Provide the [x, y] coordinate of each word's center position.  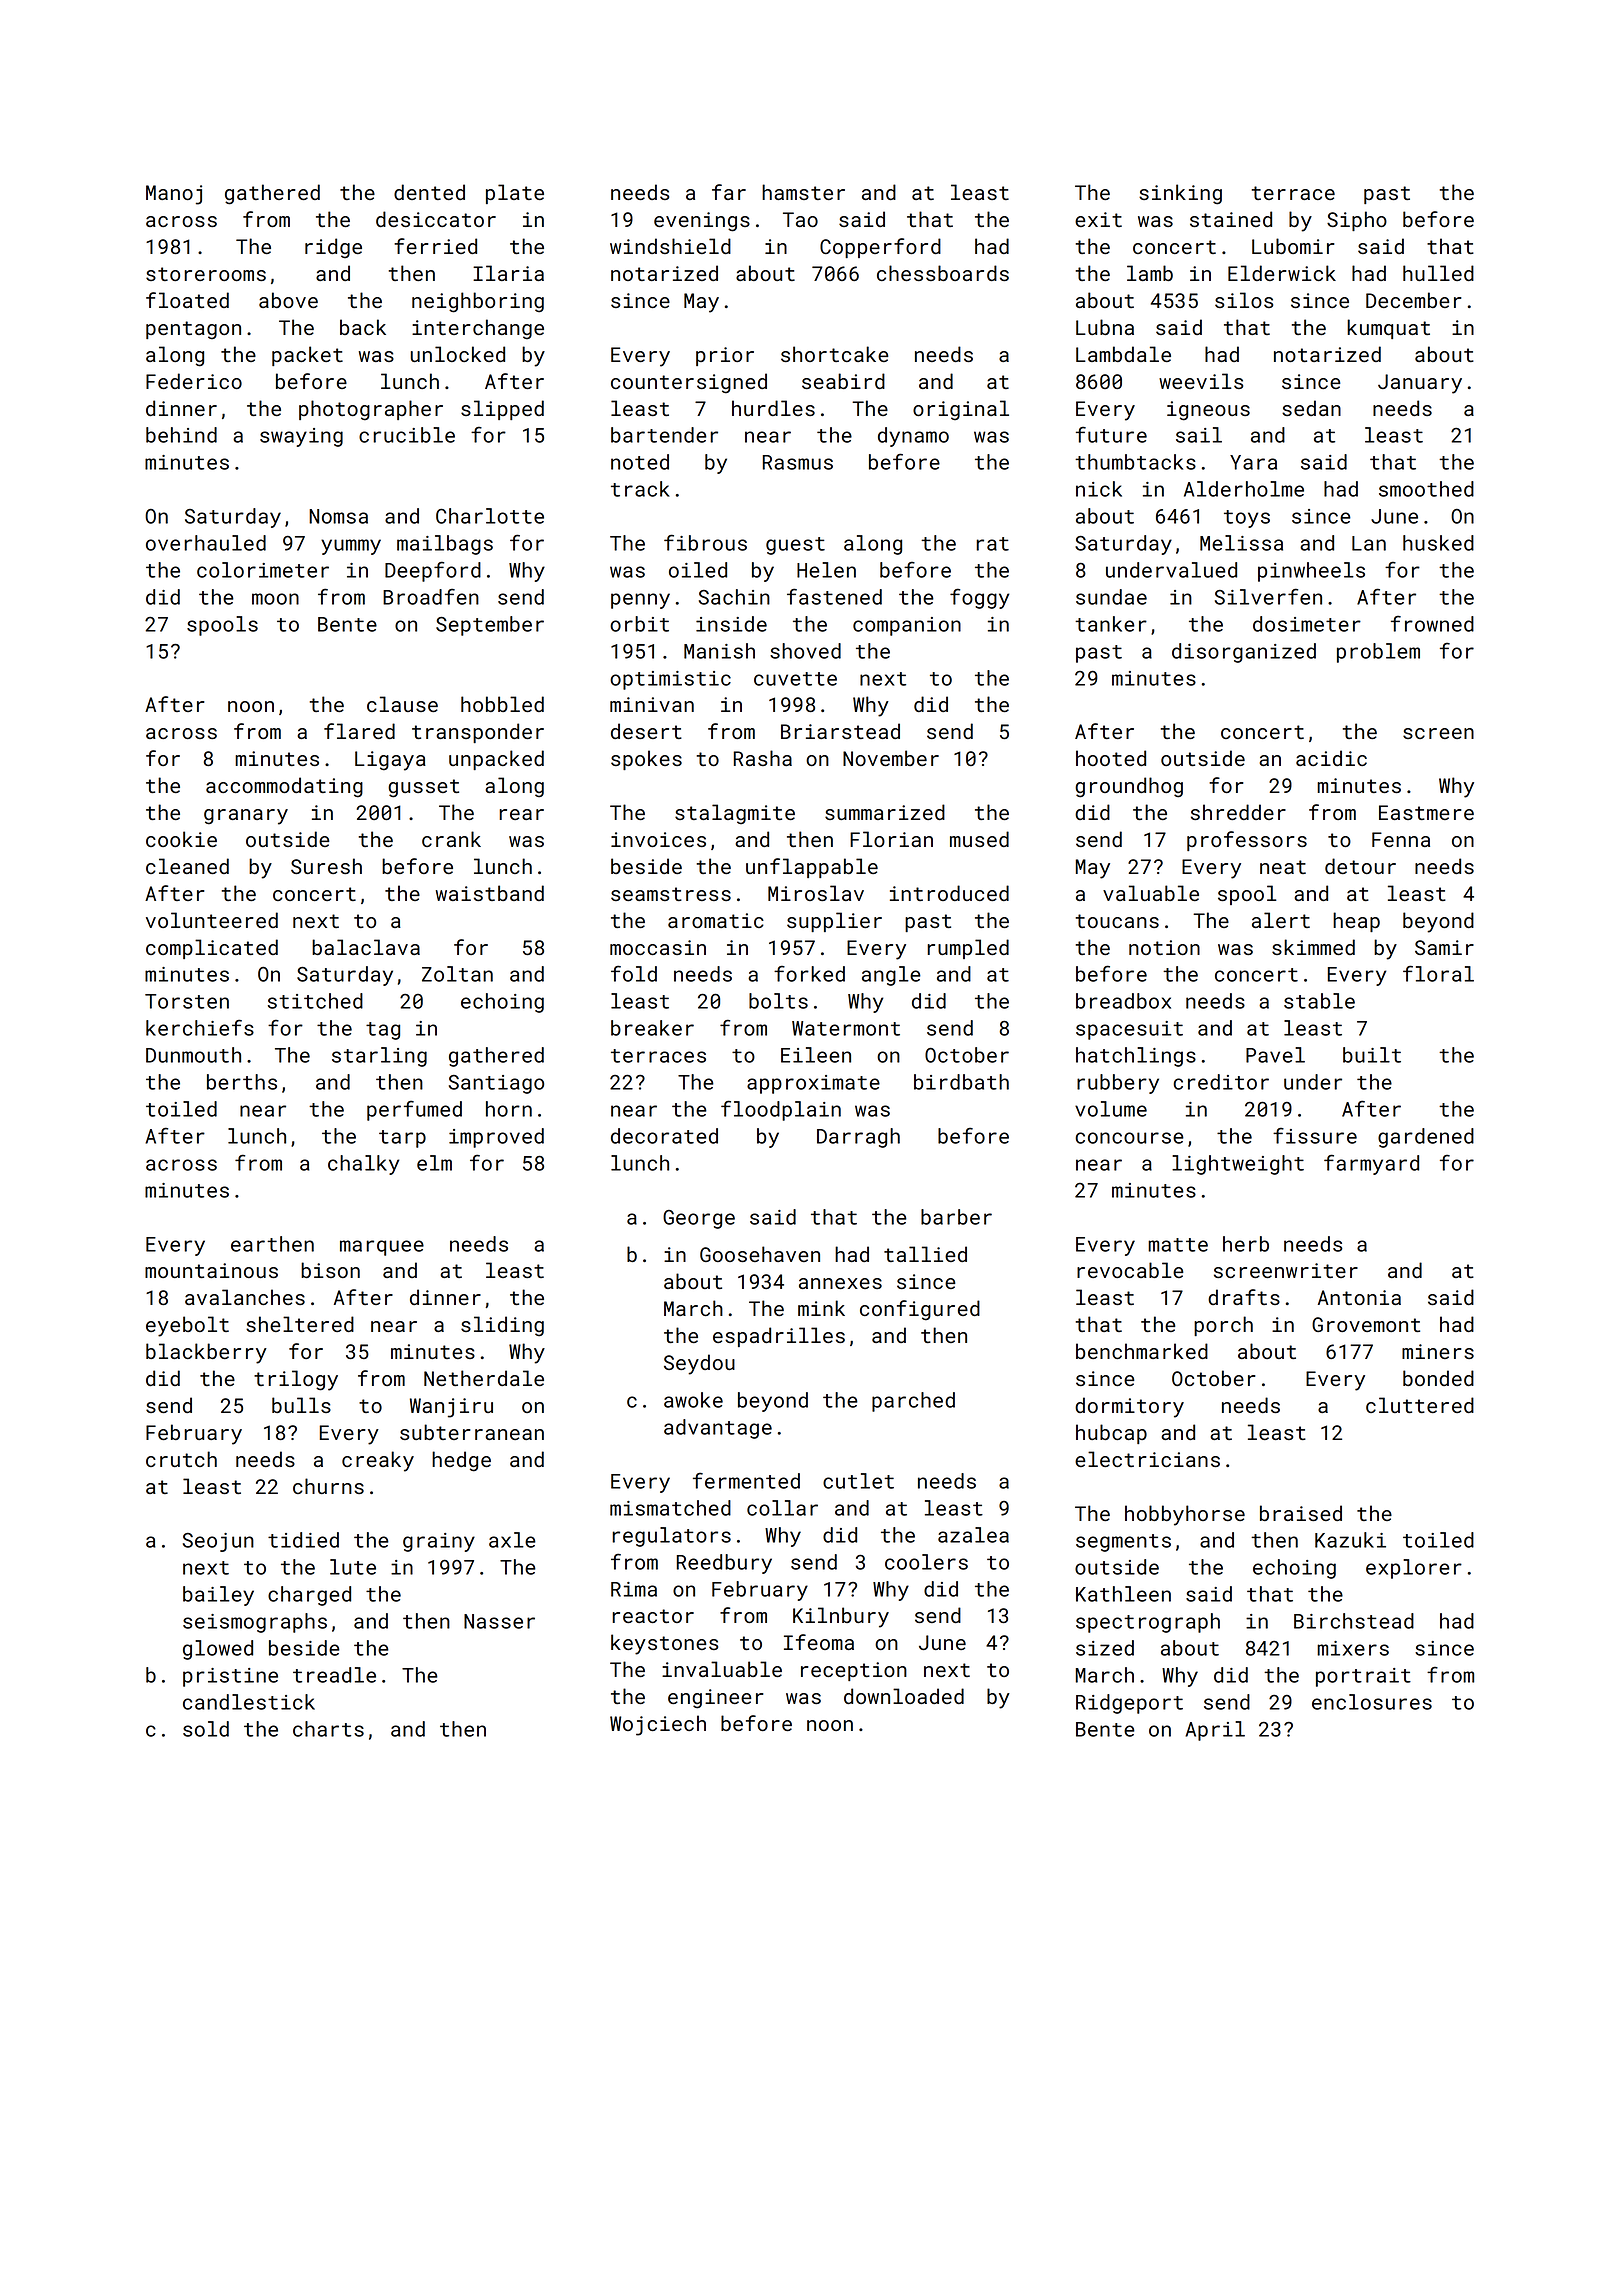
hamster [803, 192]
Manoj [174, 195]
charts [328, 1729]
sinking [1180, 194]
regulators [671, 1537]
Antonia [1359, 1297]
